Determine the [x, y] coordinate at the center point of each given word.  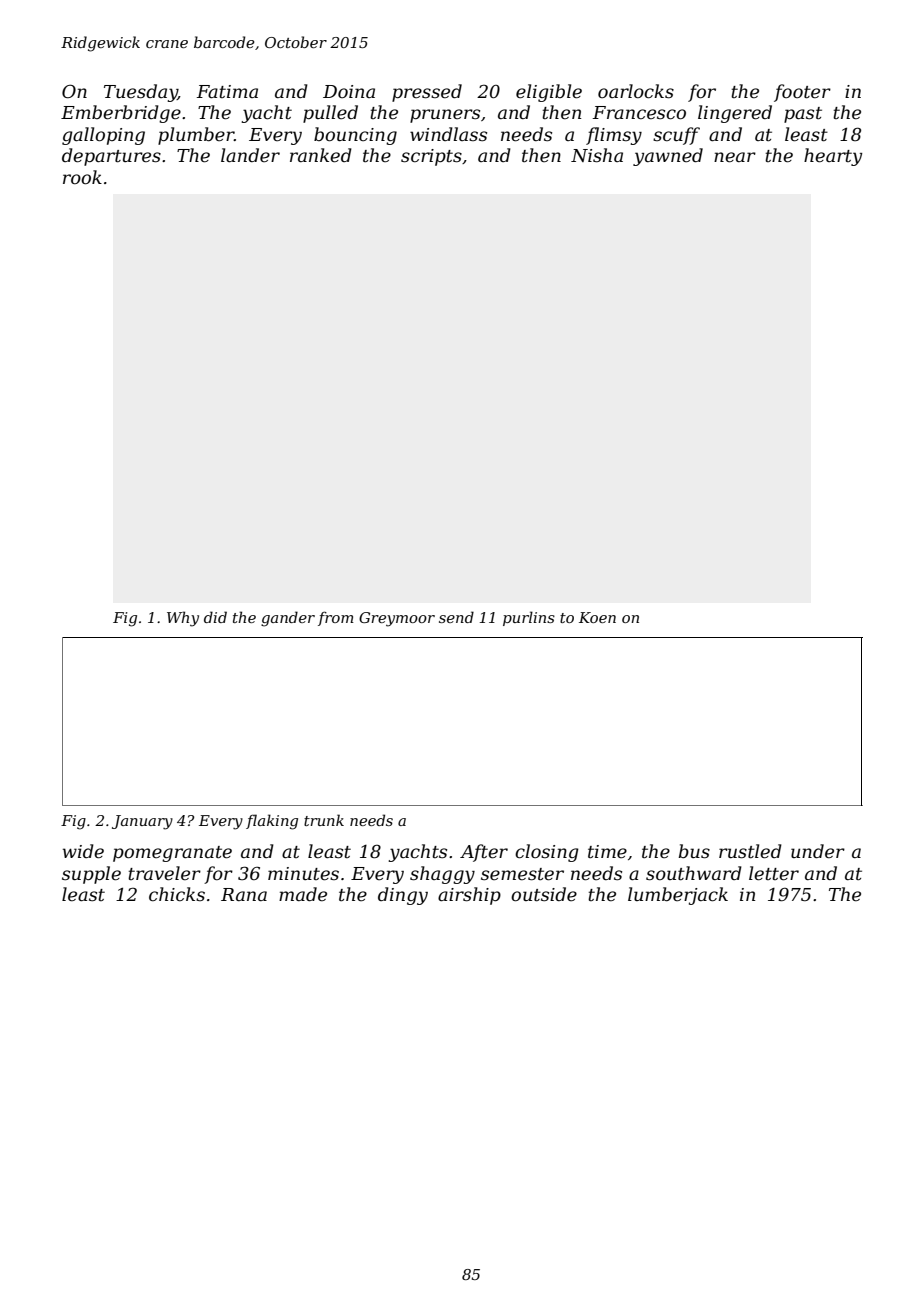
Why [183, 619]
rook [82, 177]
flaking [272, 822]
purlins [529, 618]
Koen [597, 617]
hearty [833, 157]
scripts [431, 157]
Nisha [597, 155]
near [735, 157]
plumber [196, 136]
